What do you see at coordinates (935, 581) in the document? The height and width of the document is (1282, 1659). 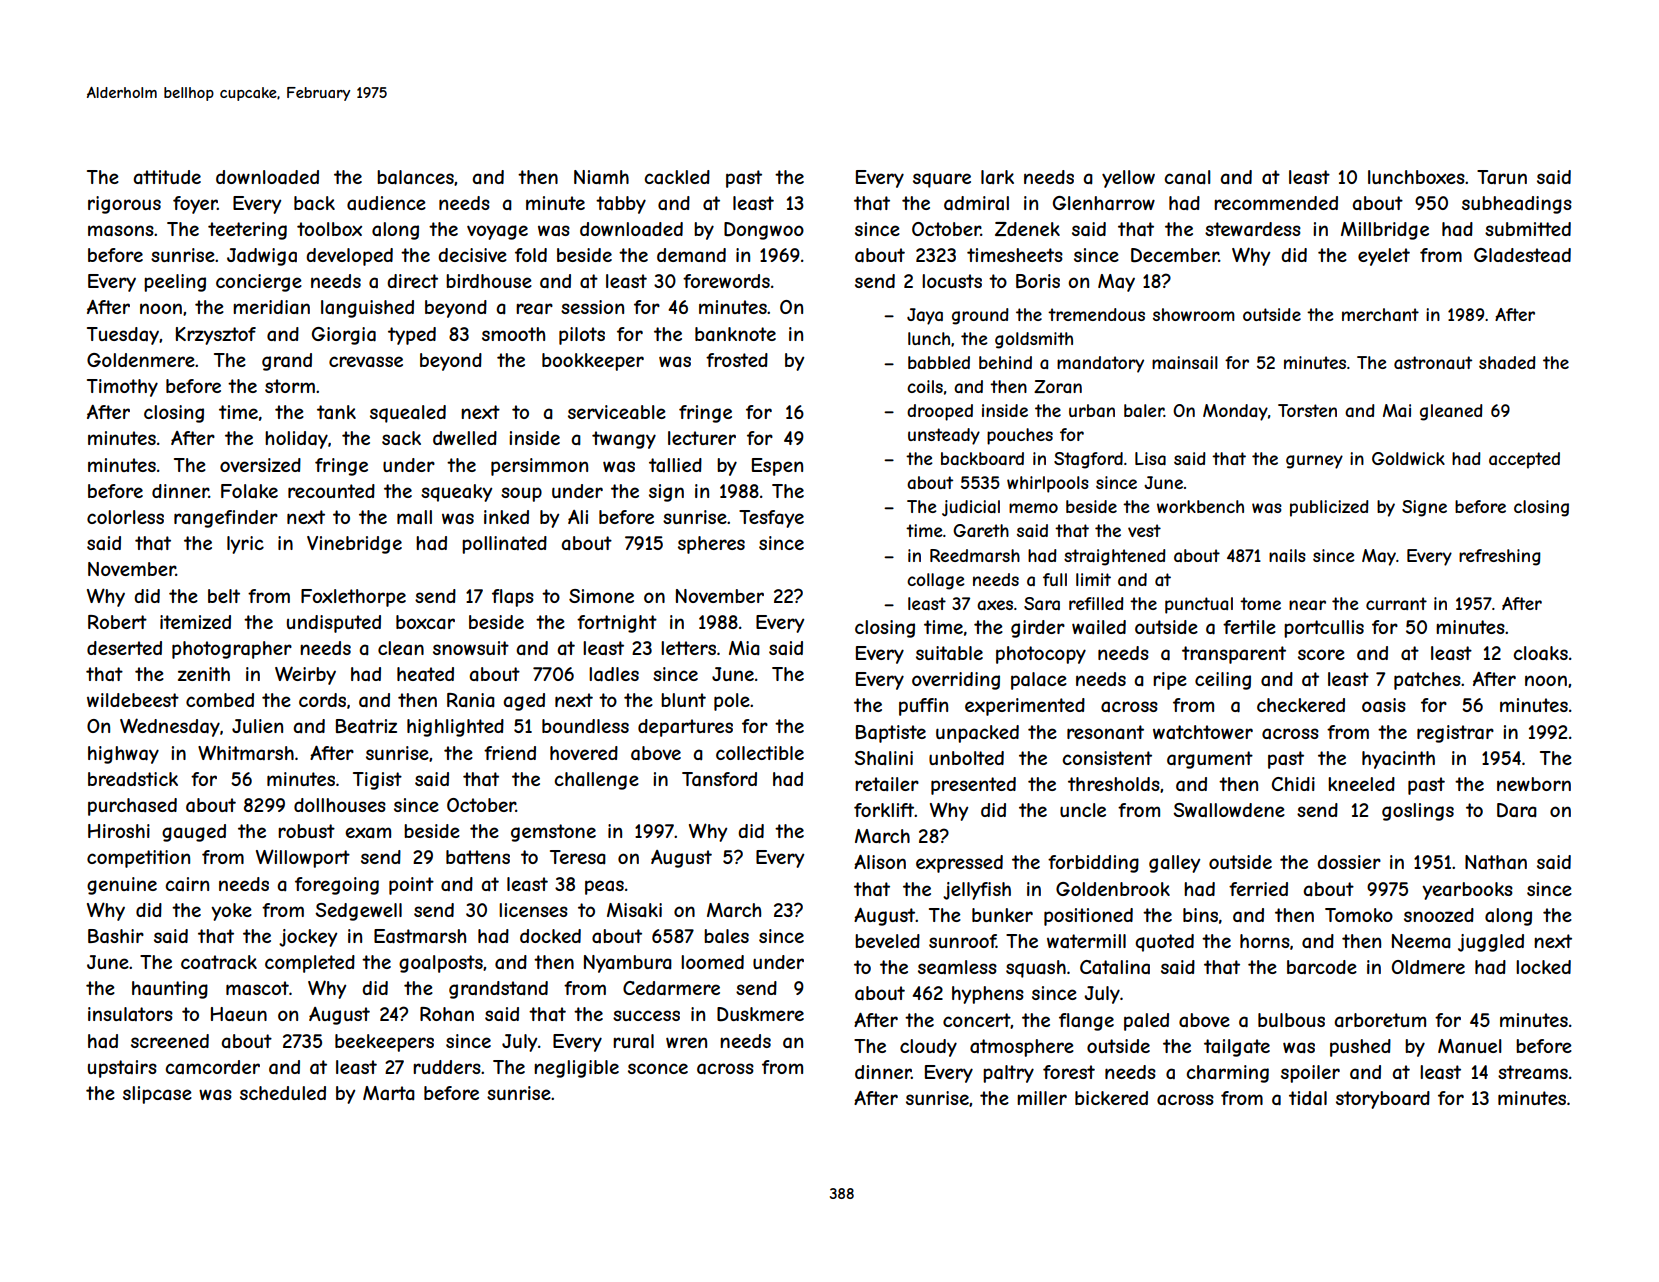 I see `collage` at bounding box center [935, 581].
